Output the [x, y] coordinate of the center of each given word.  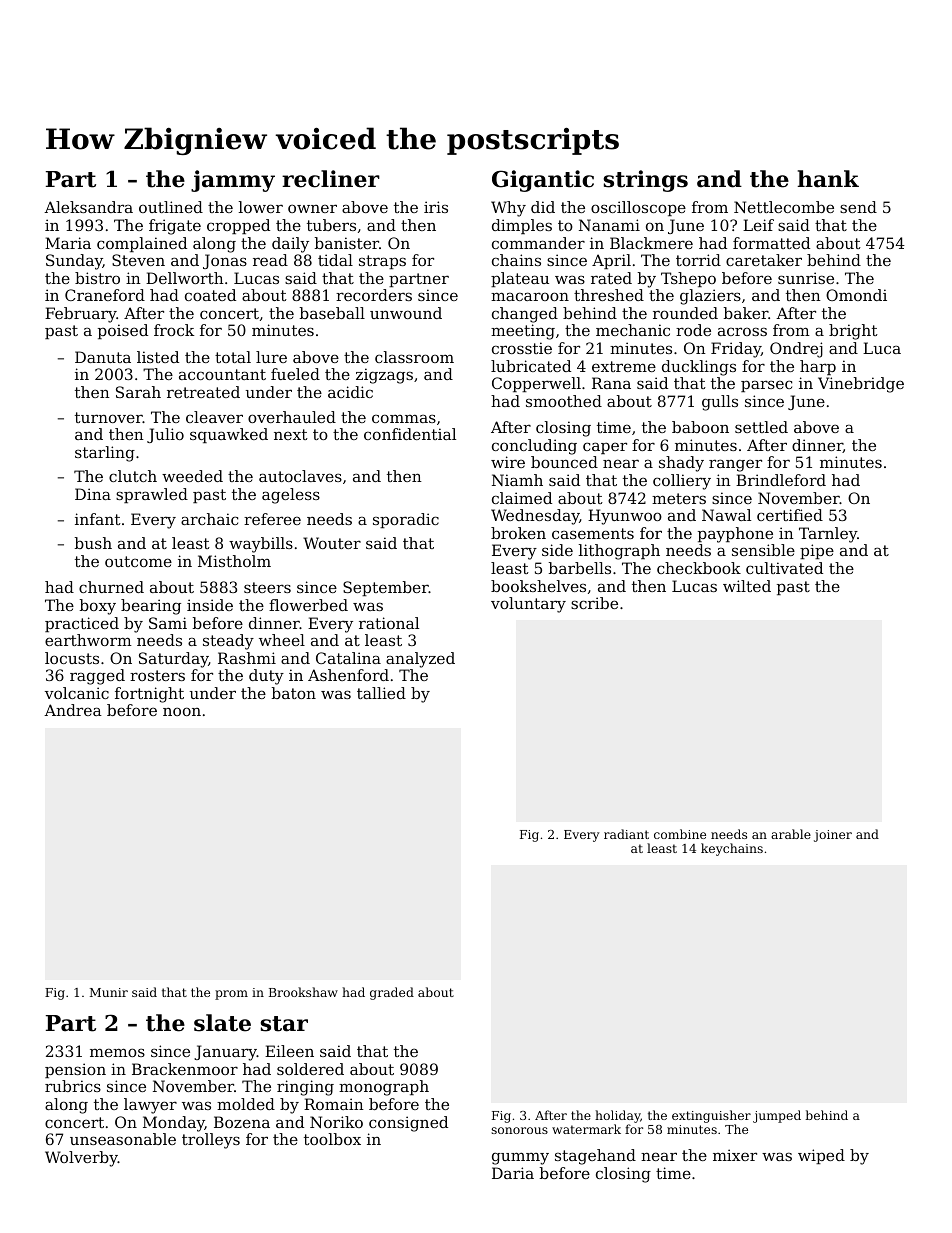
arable [791, 834]
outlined [171, 207]
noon [182, 711]
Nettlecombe [784, 207]
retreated [203, 392]
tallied [381, 693]
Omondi [856, 295]
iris [436, 207]
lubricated [531, 366]
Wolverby [81, 1159]
